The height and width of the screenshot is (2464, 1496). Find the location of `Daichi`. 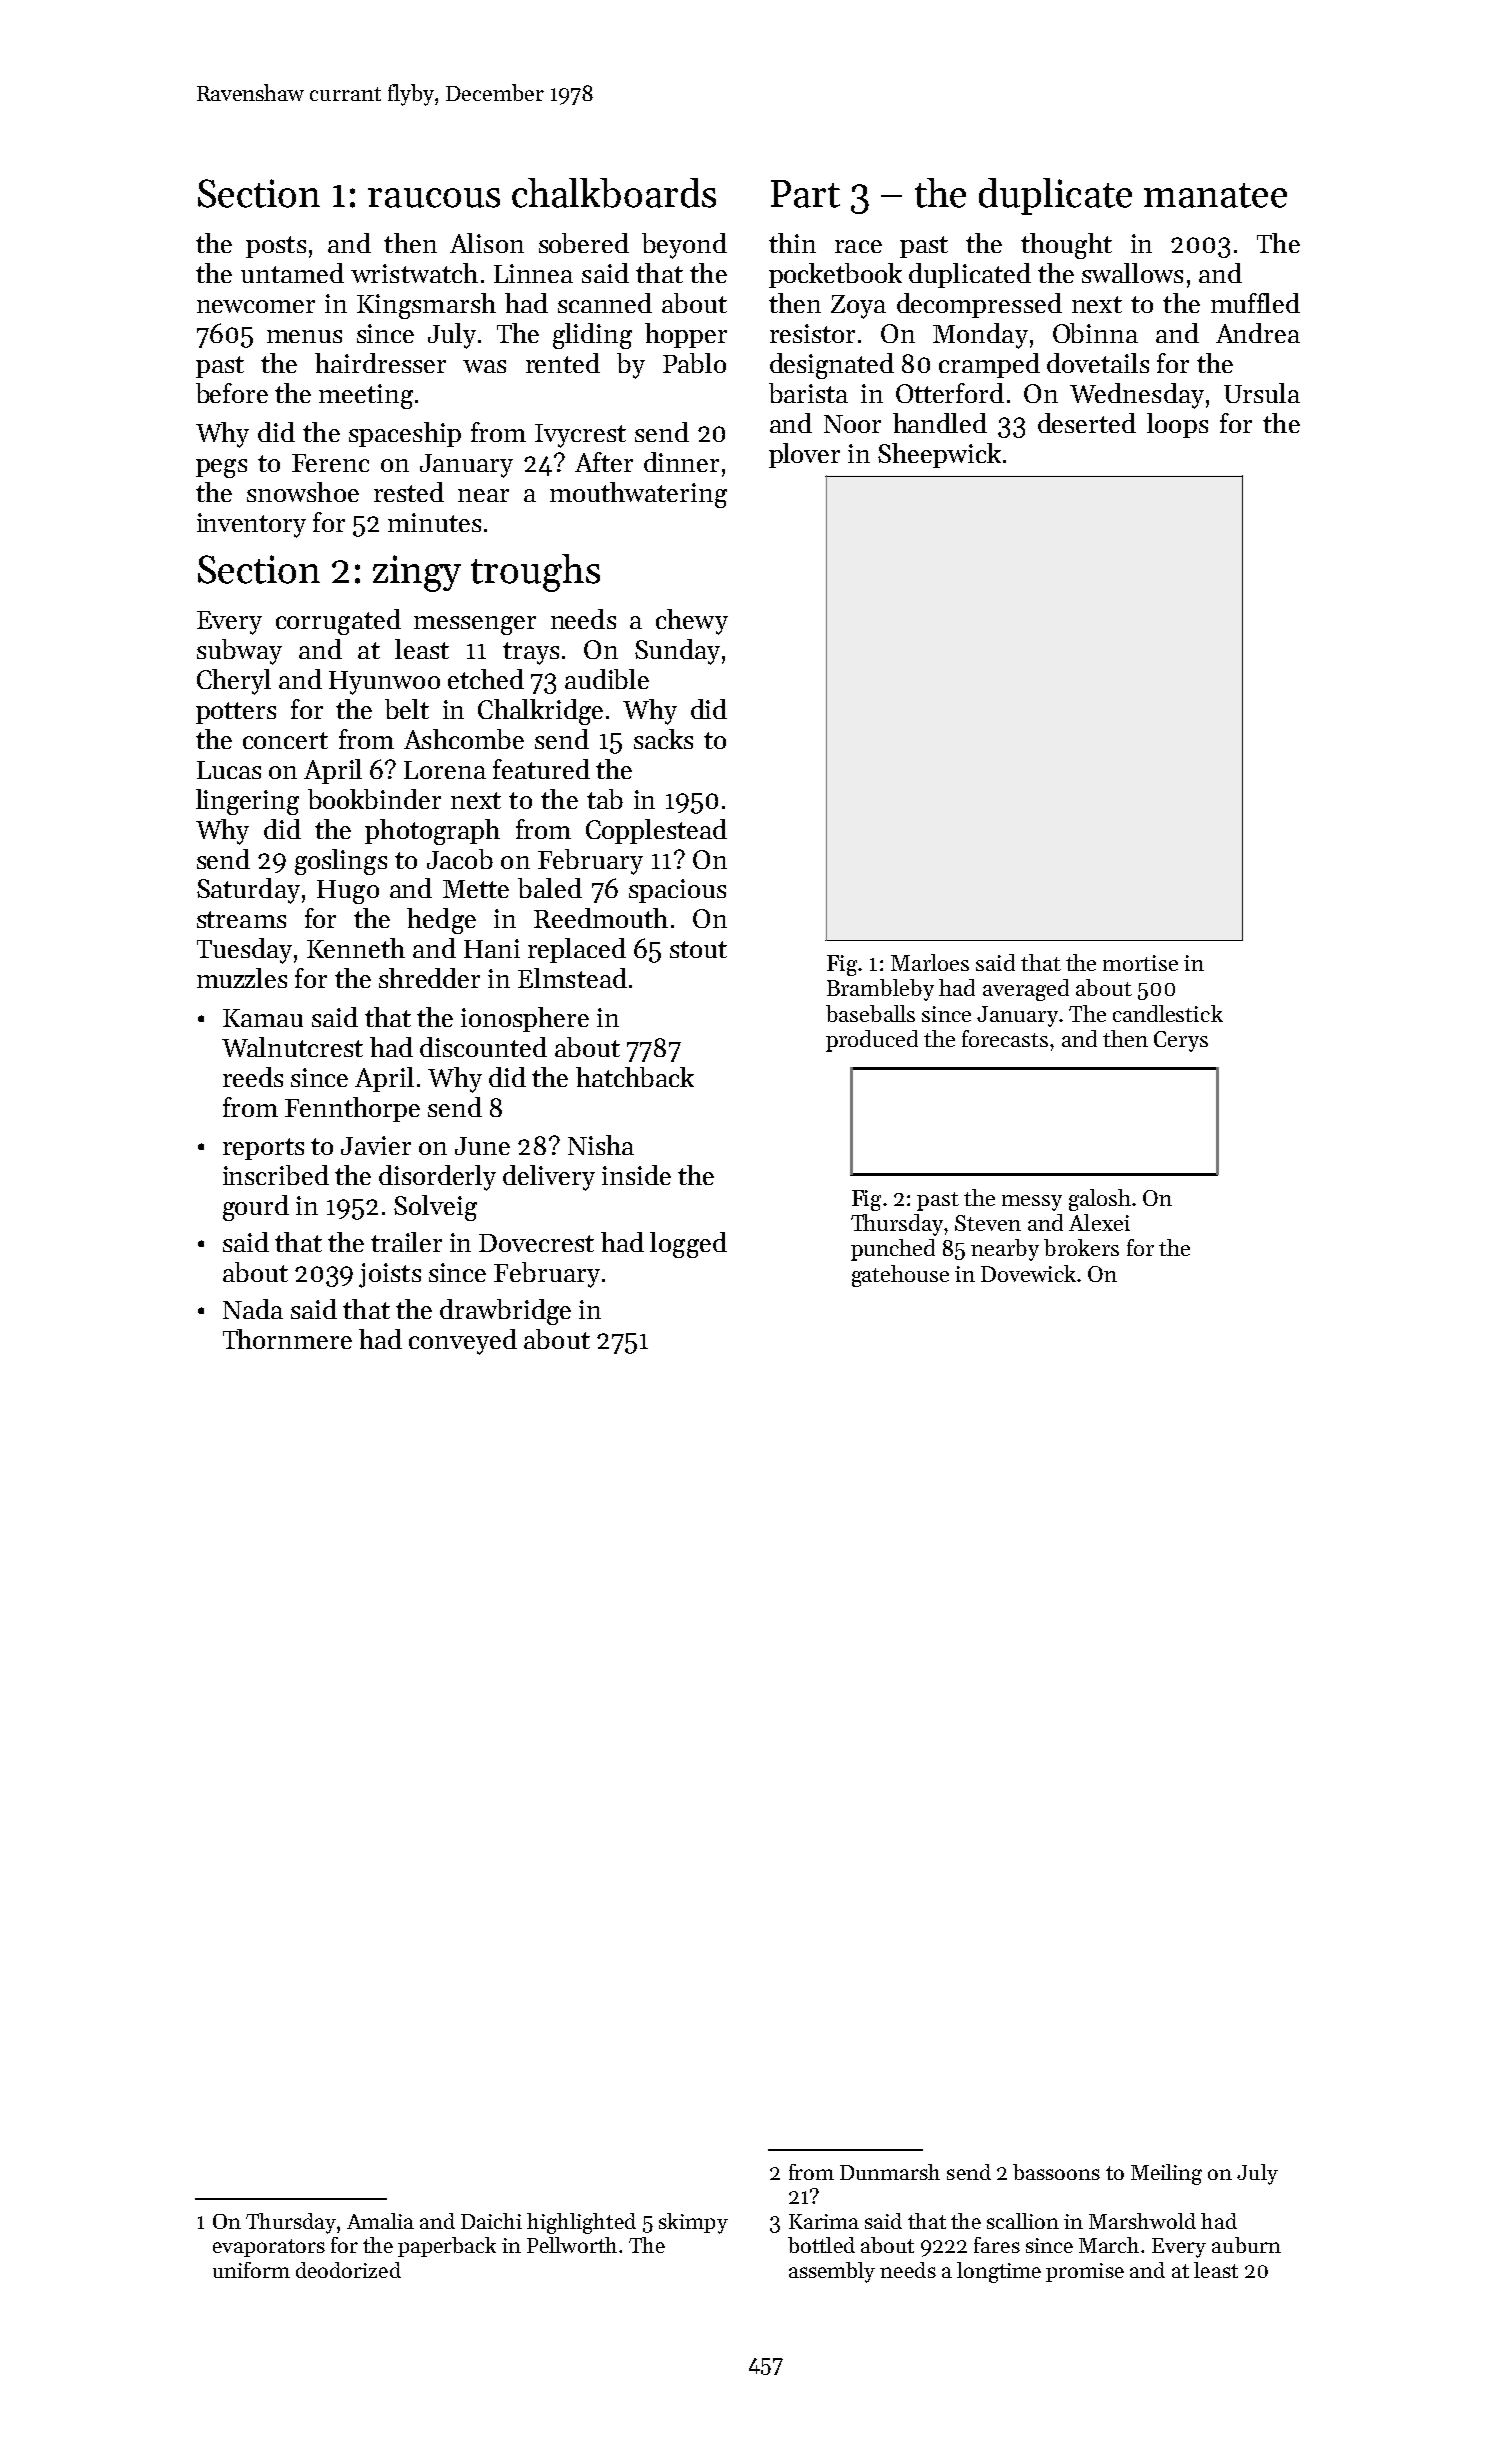

Daichi is located at coordinates (491, 2221).
